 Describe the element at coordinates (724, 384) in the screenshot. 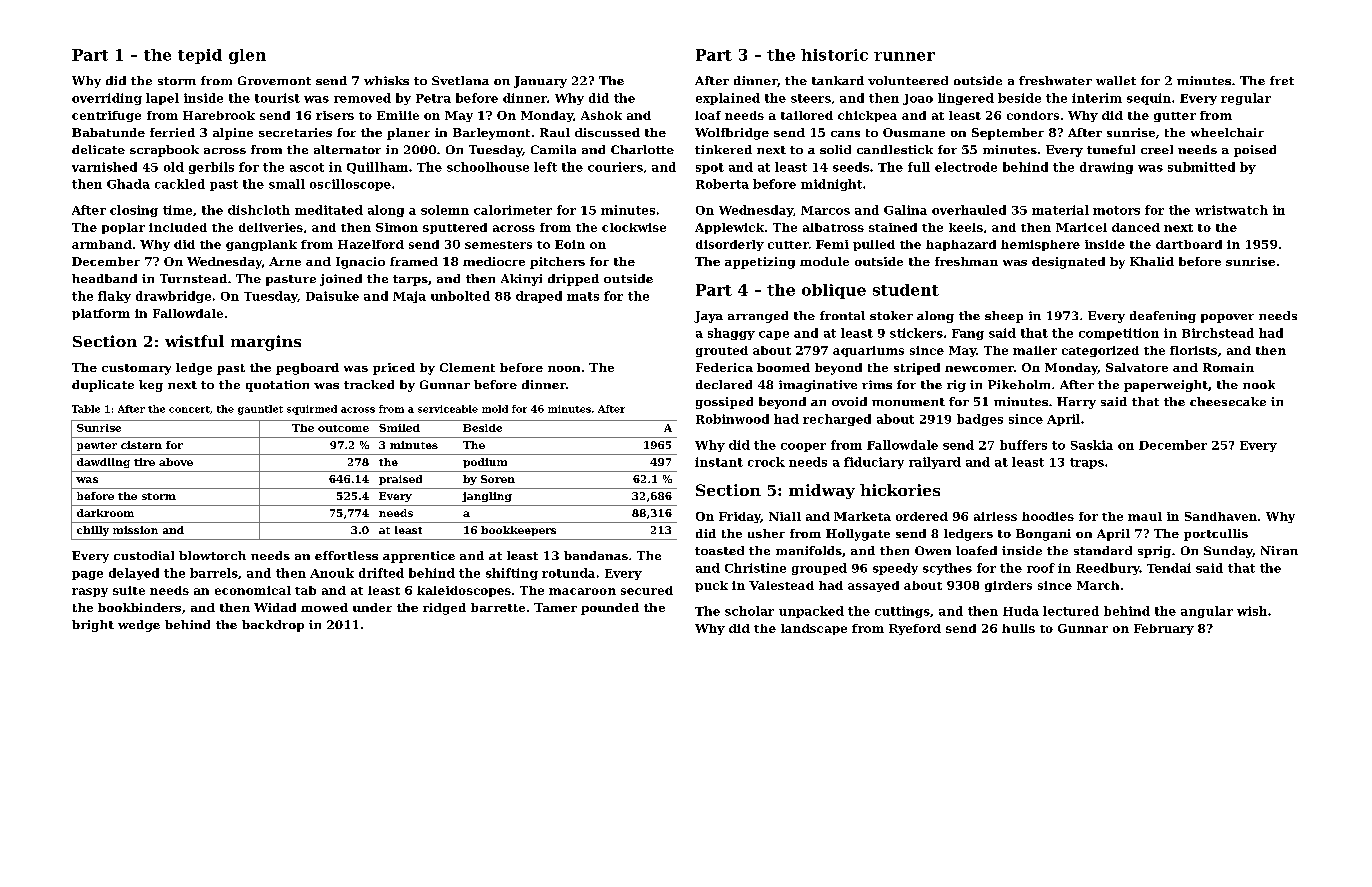

I see `declared` at that location.
